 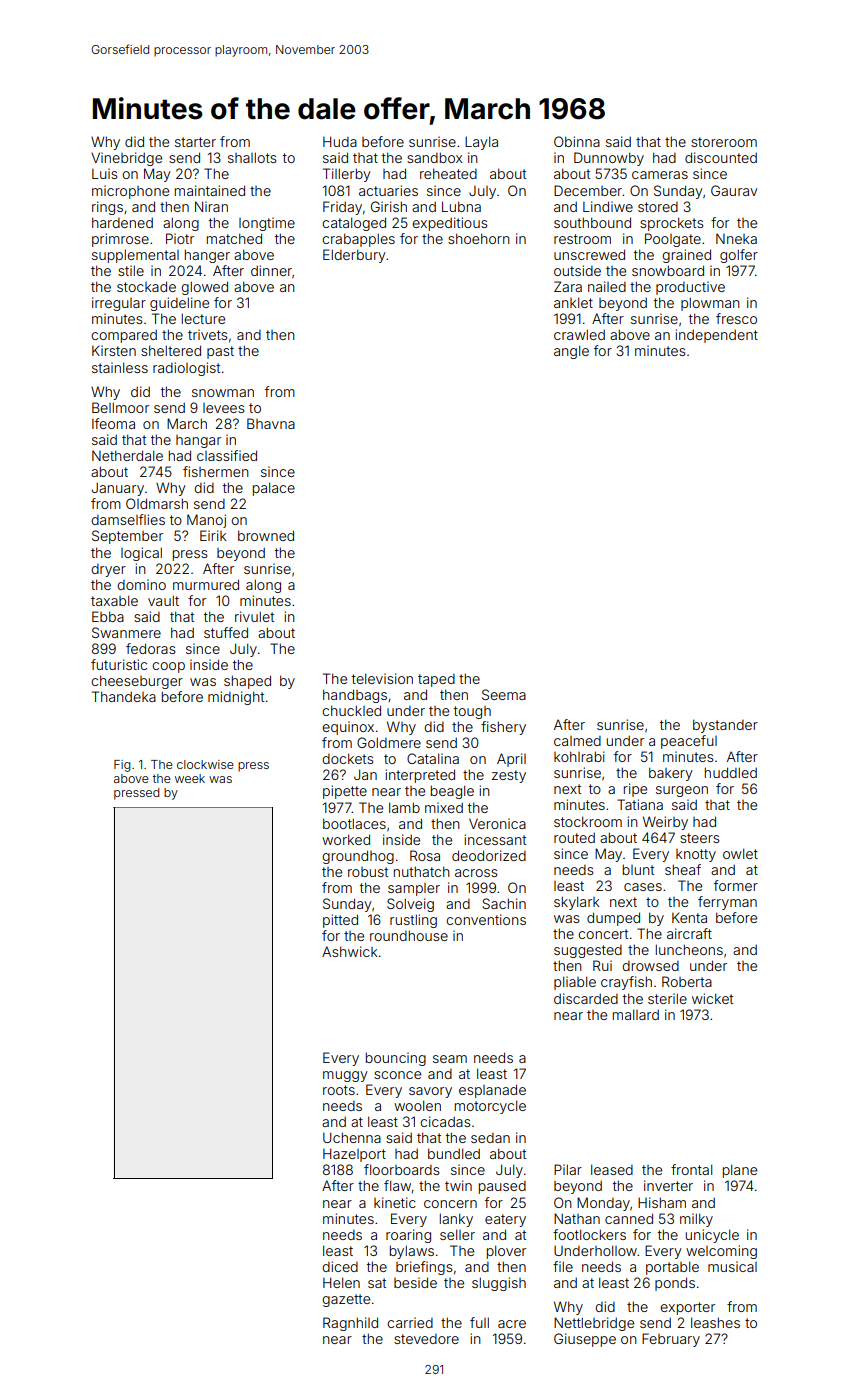 I want to click on Veronica, so click(x=497, y=823).
